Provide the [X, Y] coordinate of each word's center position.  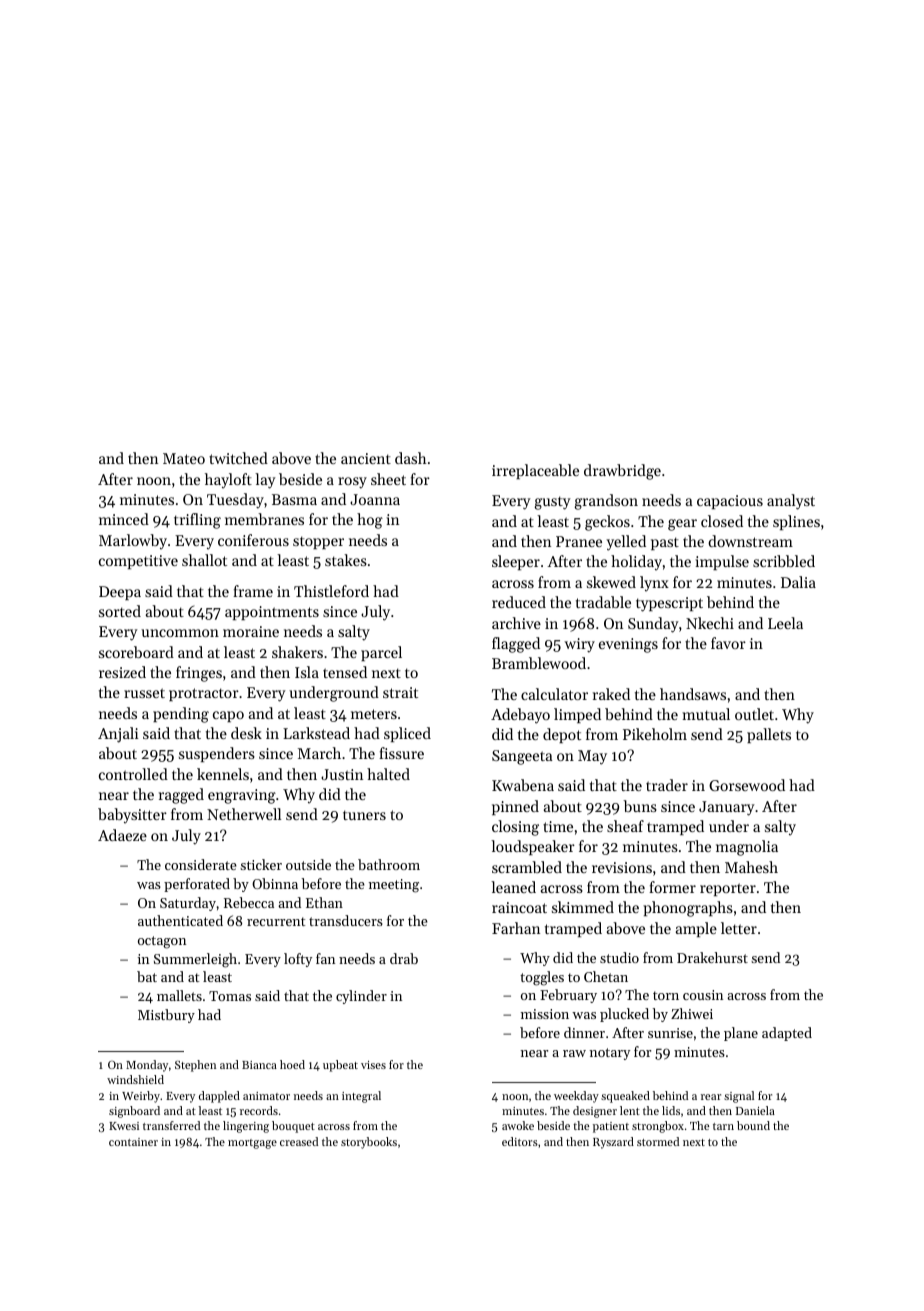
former [672, 887]
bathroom [389, 864]
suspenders [217, 754]
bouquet [293, 1127]
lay [265, 481]
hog [370, 521]
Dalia [798, 582]
